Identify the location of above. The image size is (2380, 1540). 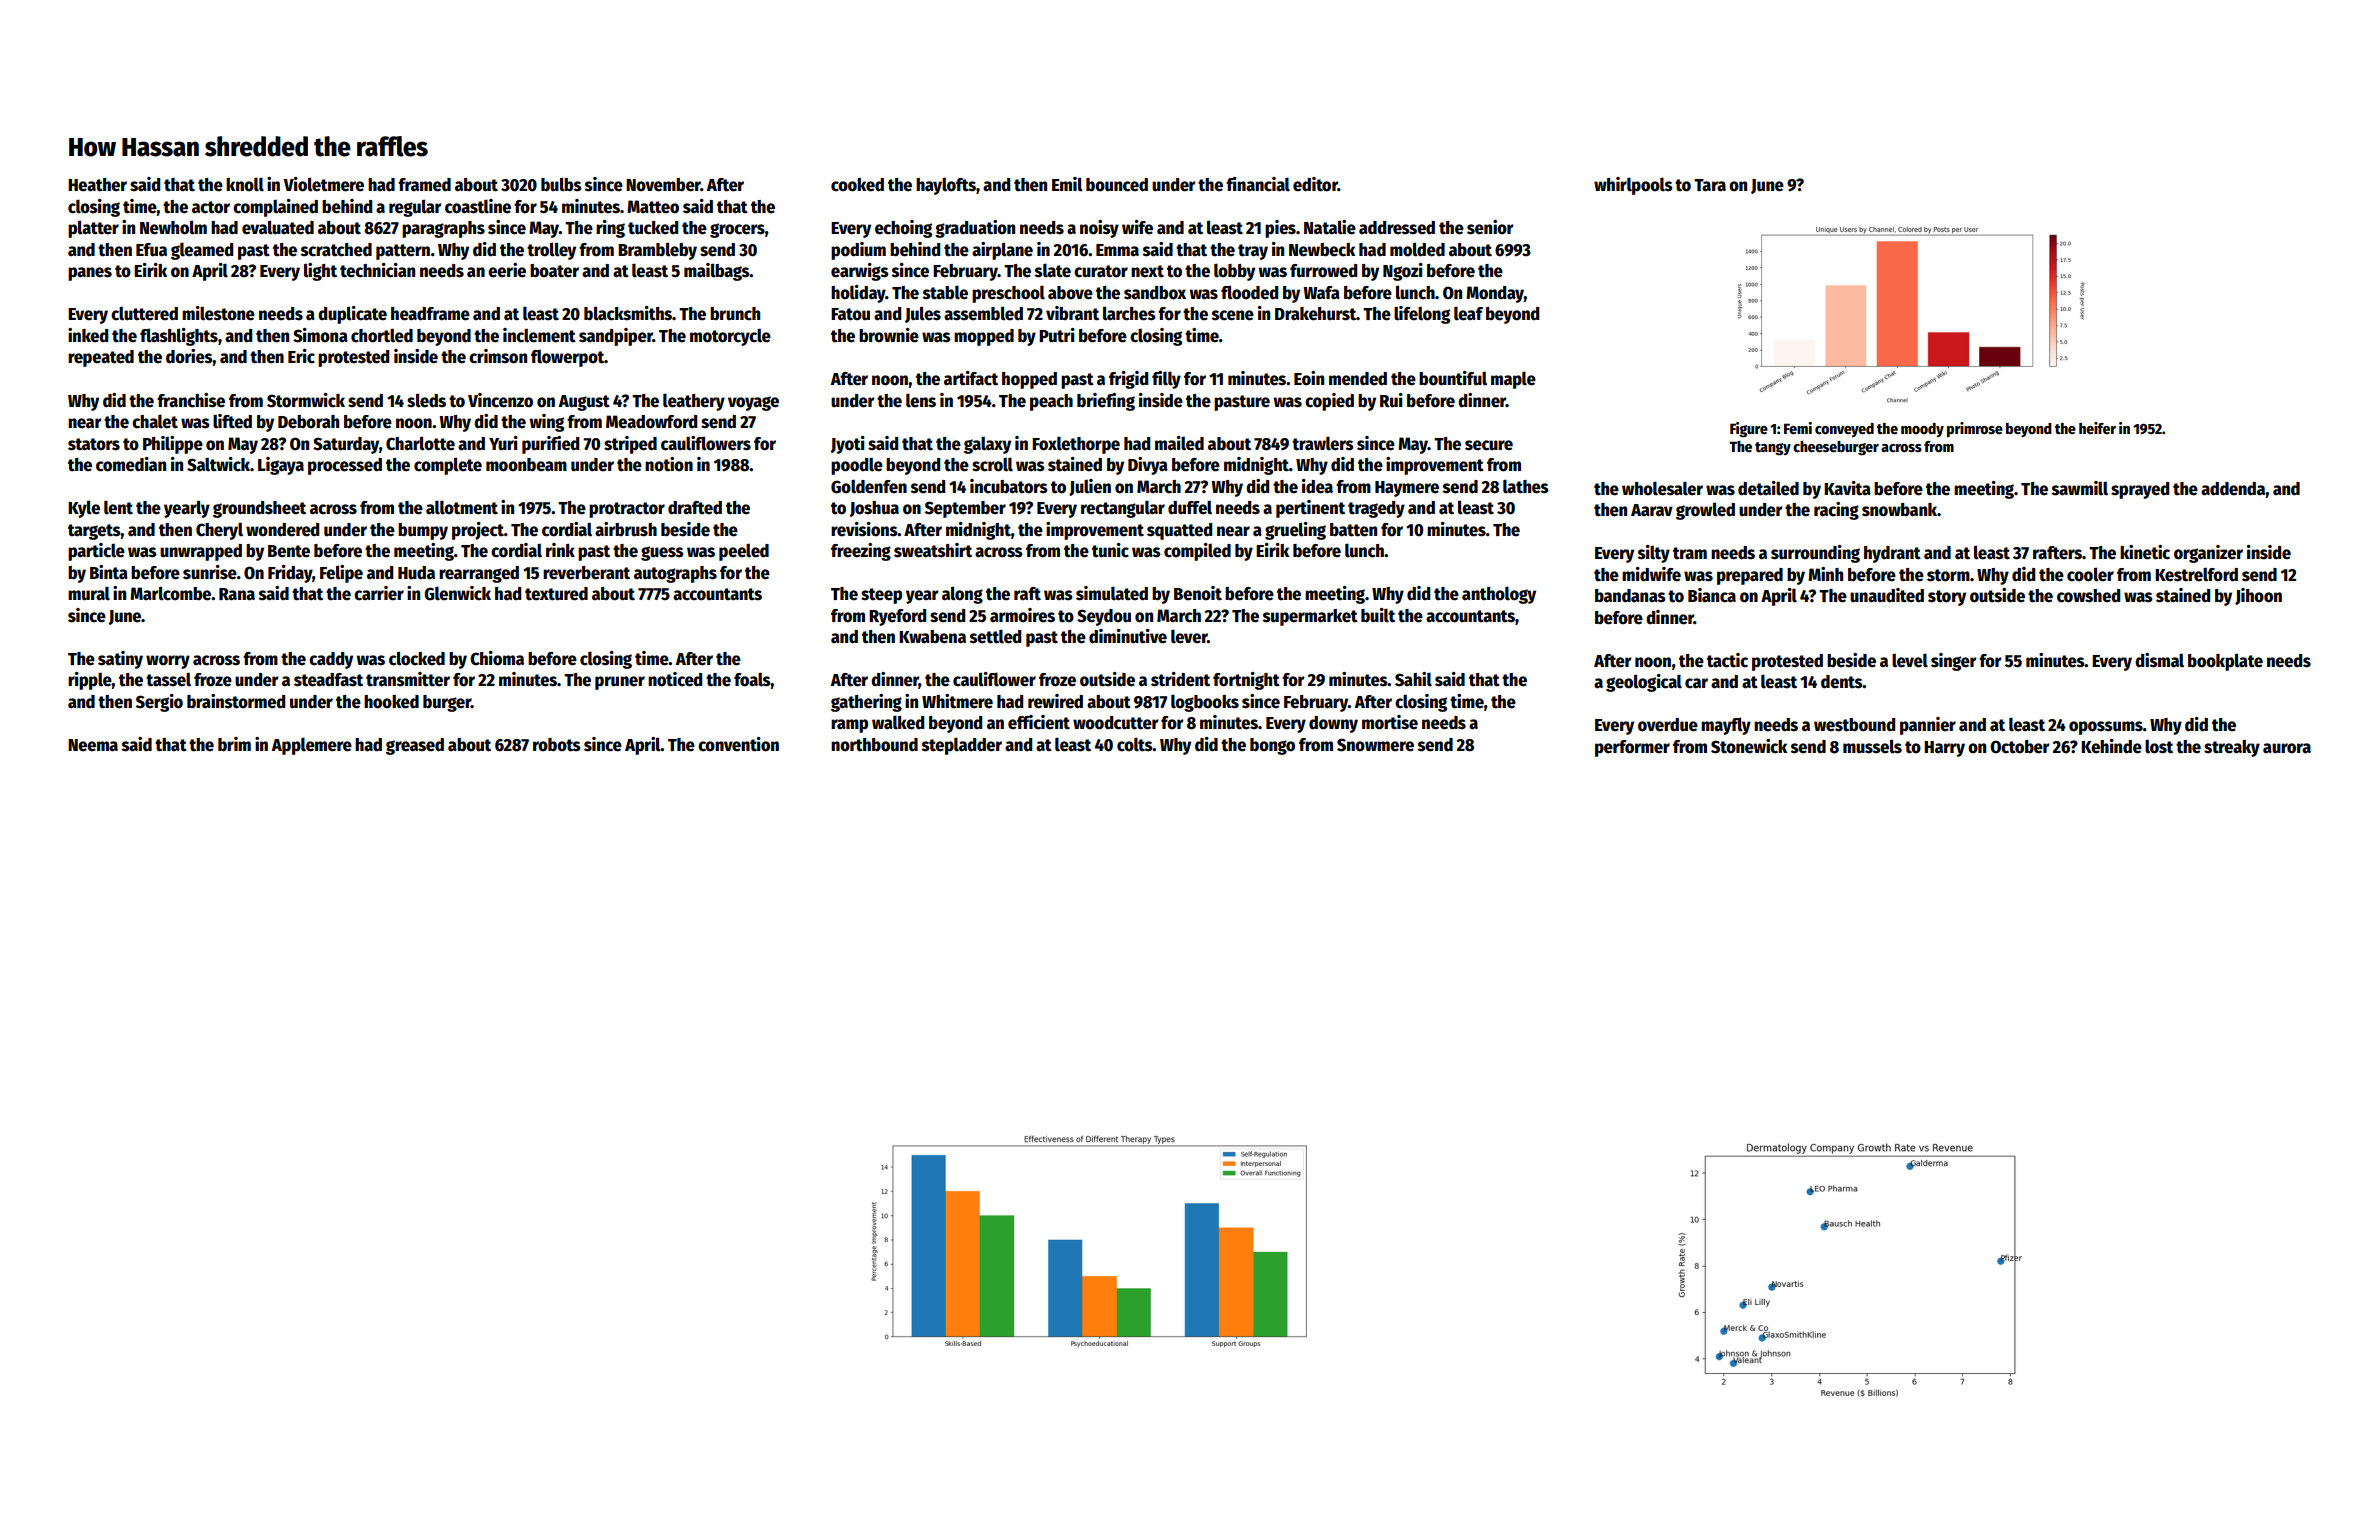
(1070, 293).
